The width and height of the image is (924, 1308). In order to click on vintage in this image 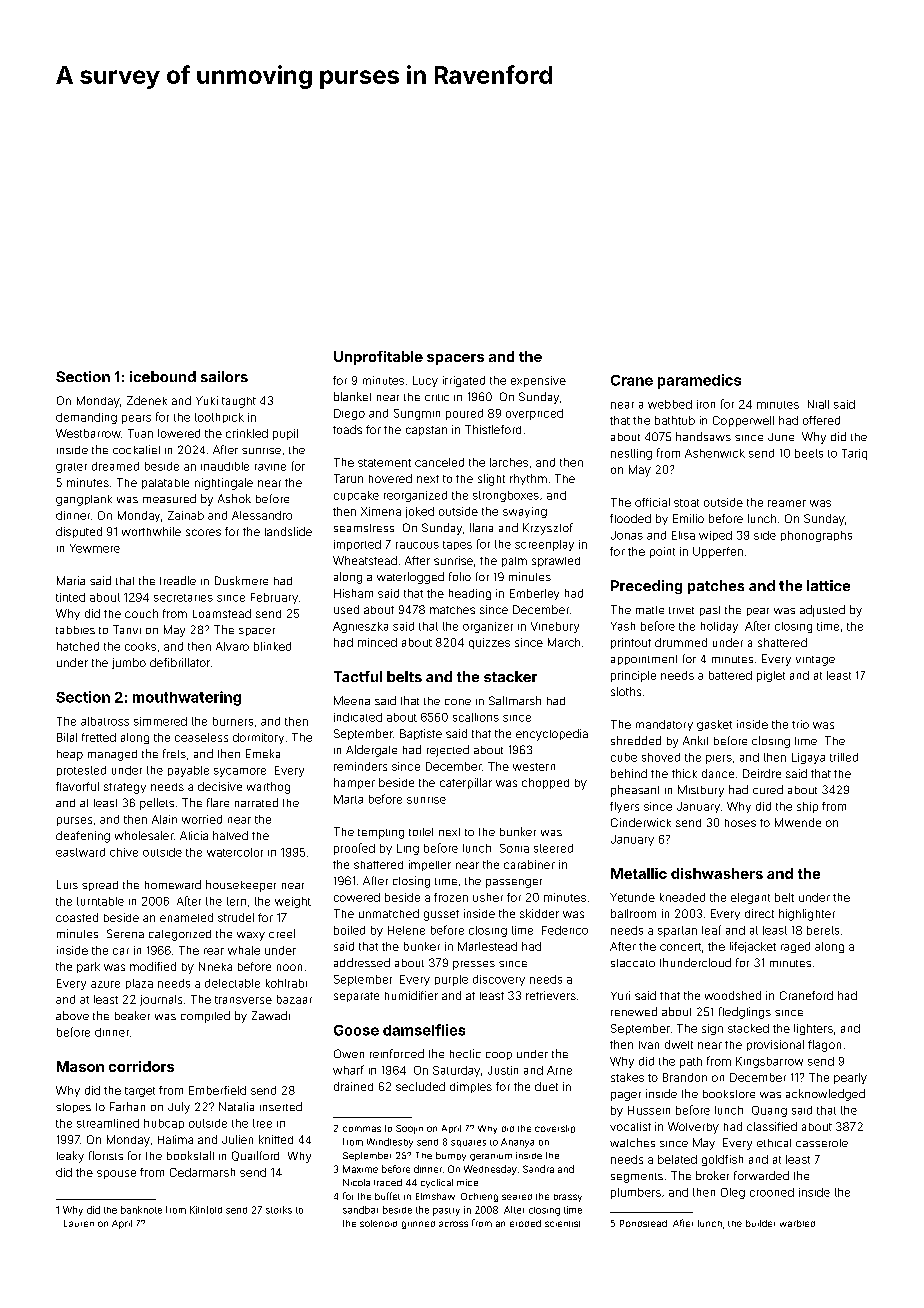, I will do `click(815, 661)`.
